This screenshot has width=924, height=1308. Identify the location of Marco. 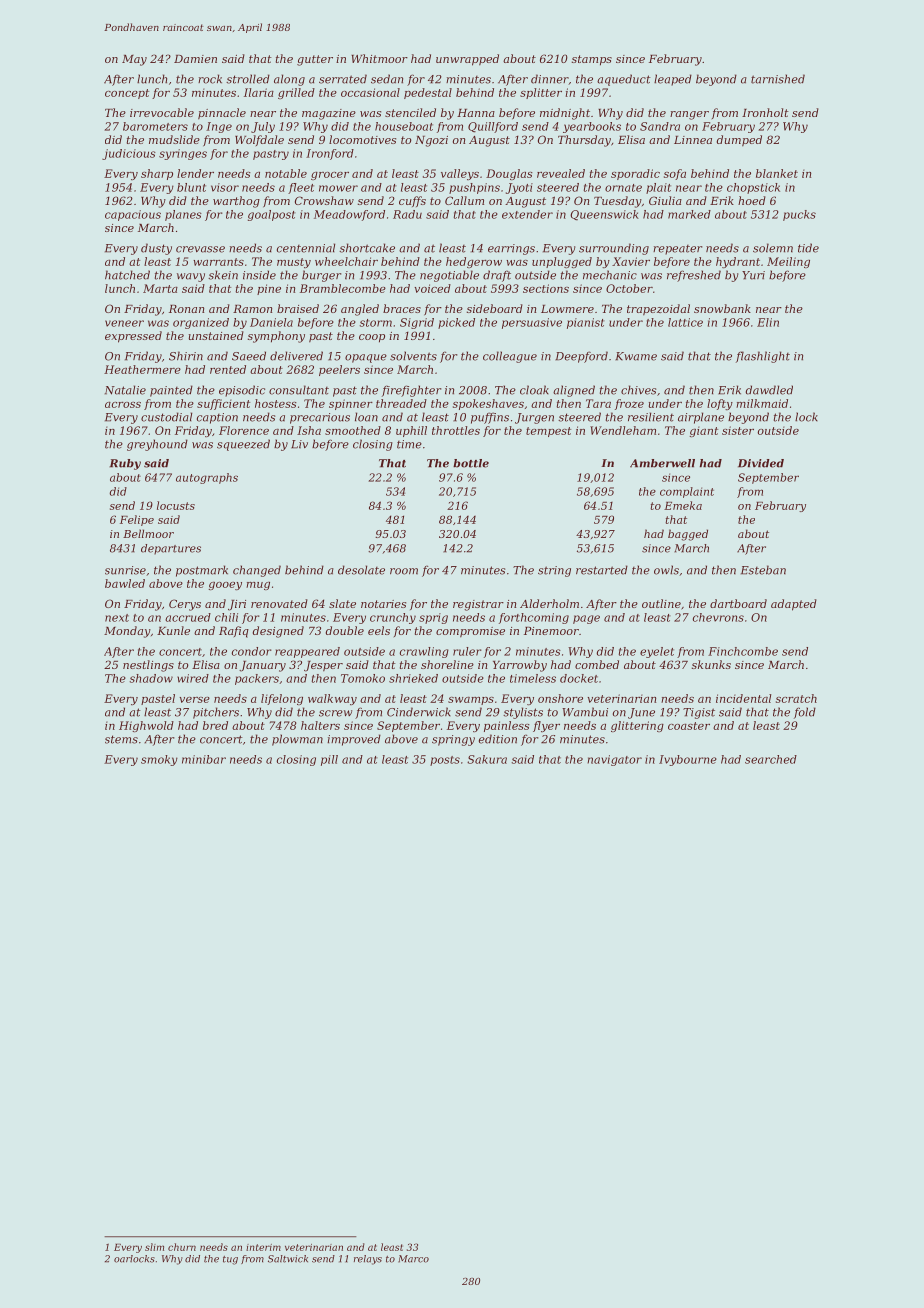
(413, 1259).
